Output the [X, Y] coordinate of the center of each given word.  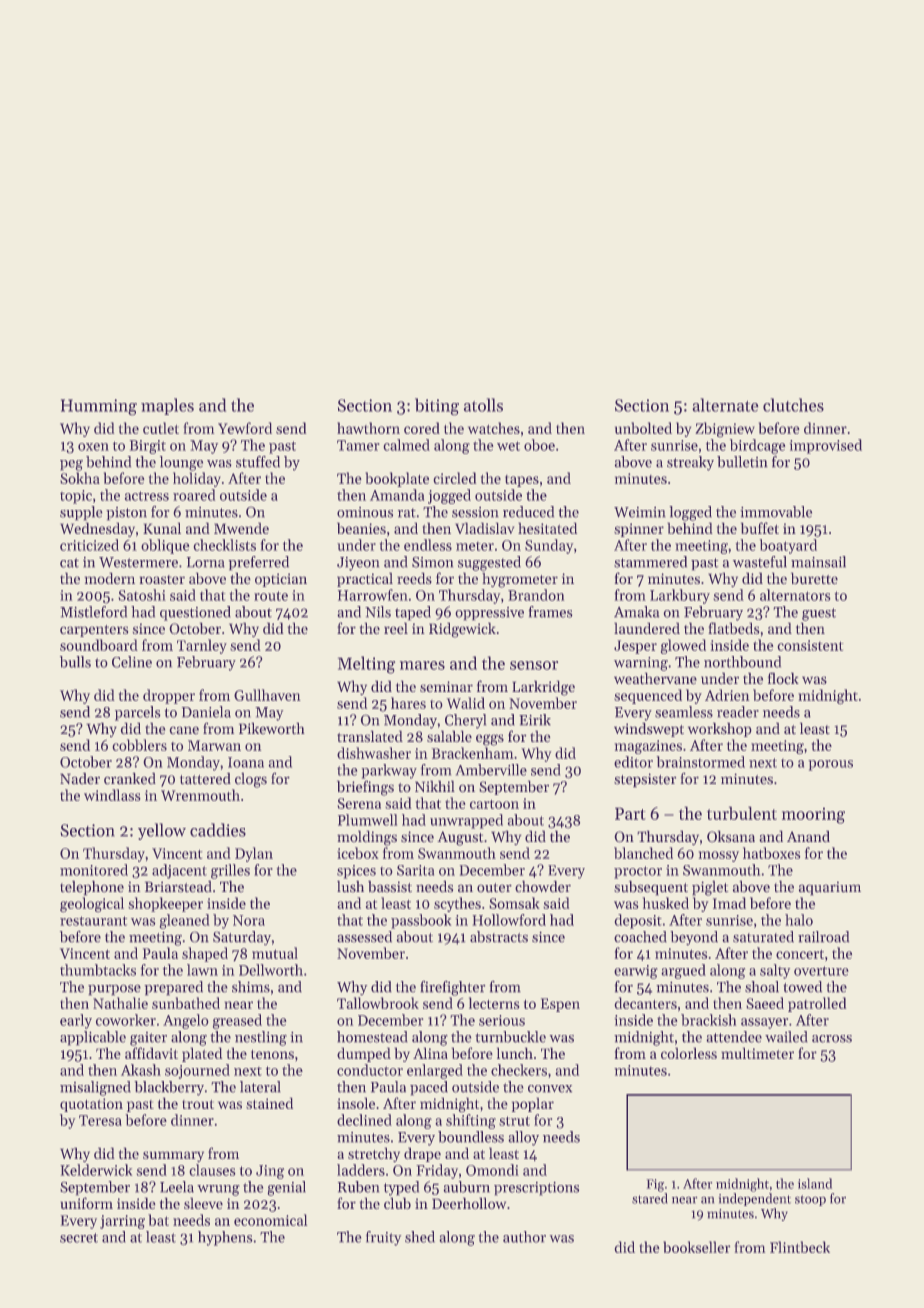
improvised [825, 446]
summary [173, 1156]
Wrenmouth [200, 795]
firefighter [453, 988]
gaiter [148, 1039]
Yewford [245, 428]
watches [494, 428]
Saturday [242, 938]
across [832, 1039]
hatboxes [772, 853]
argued [683, 971]
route [271, 596]
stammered [650, 562]
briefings [365, 788]
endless [428, 545]
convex [550, 1089]
